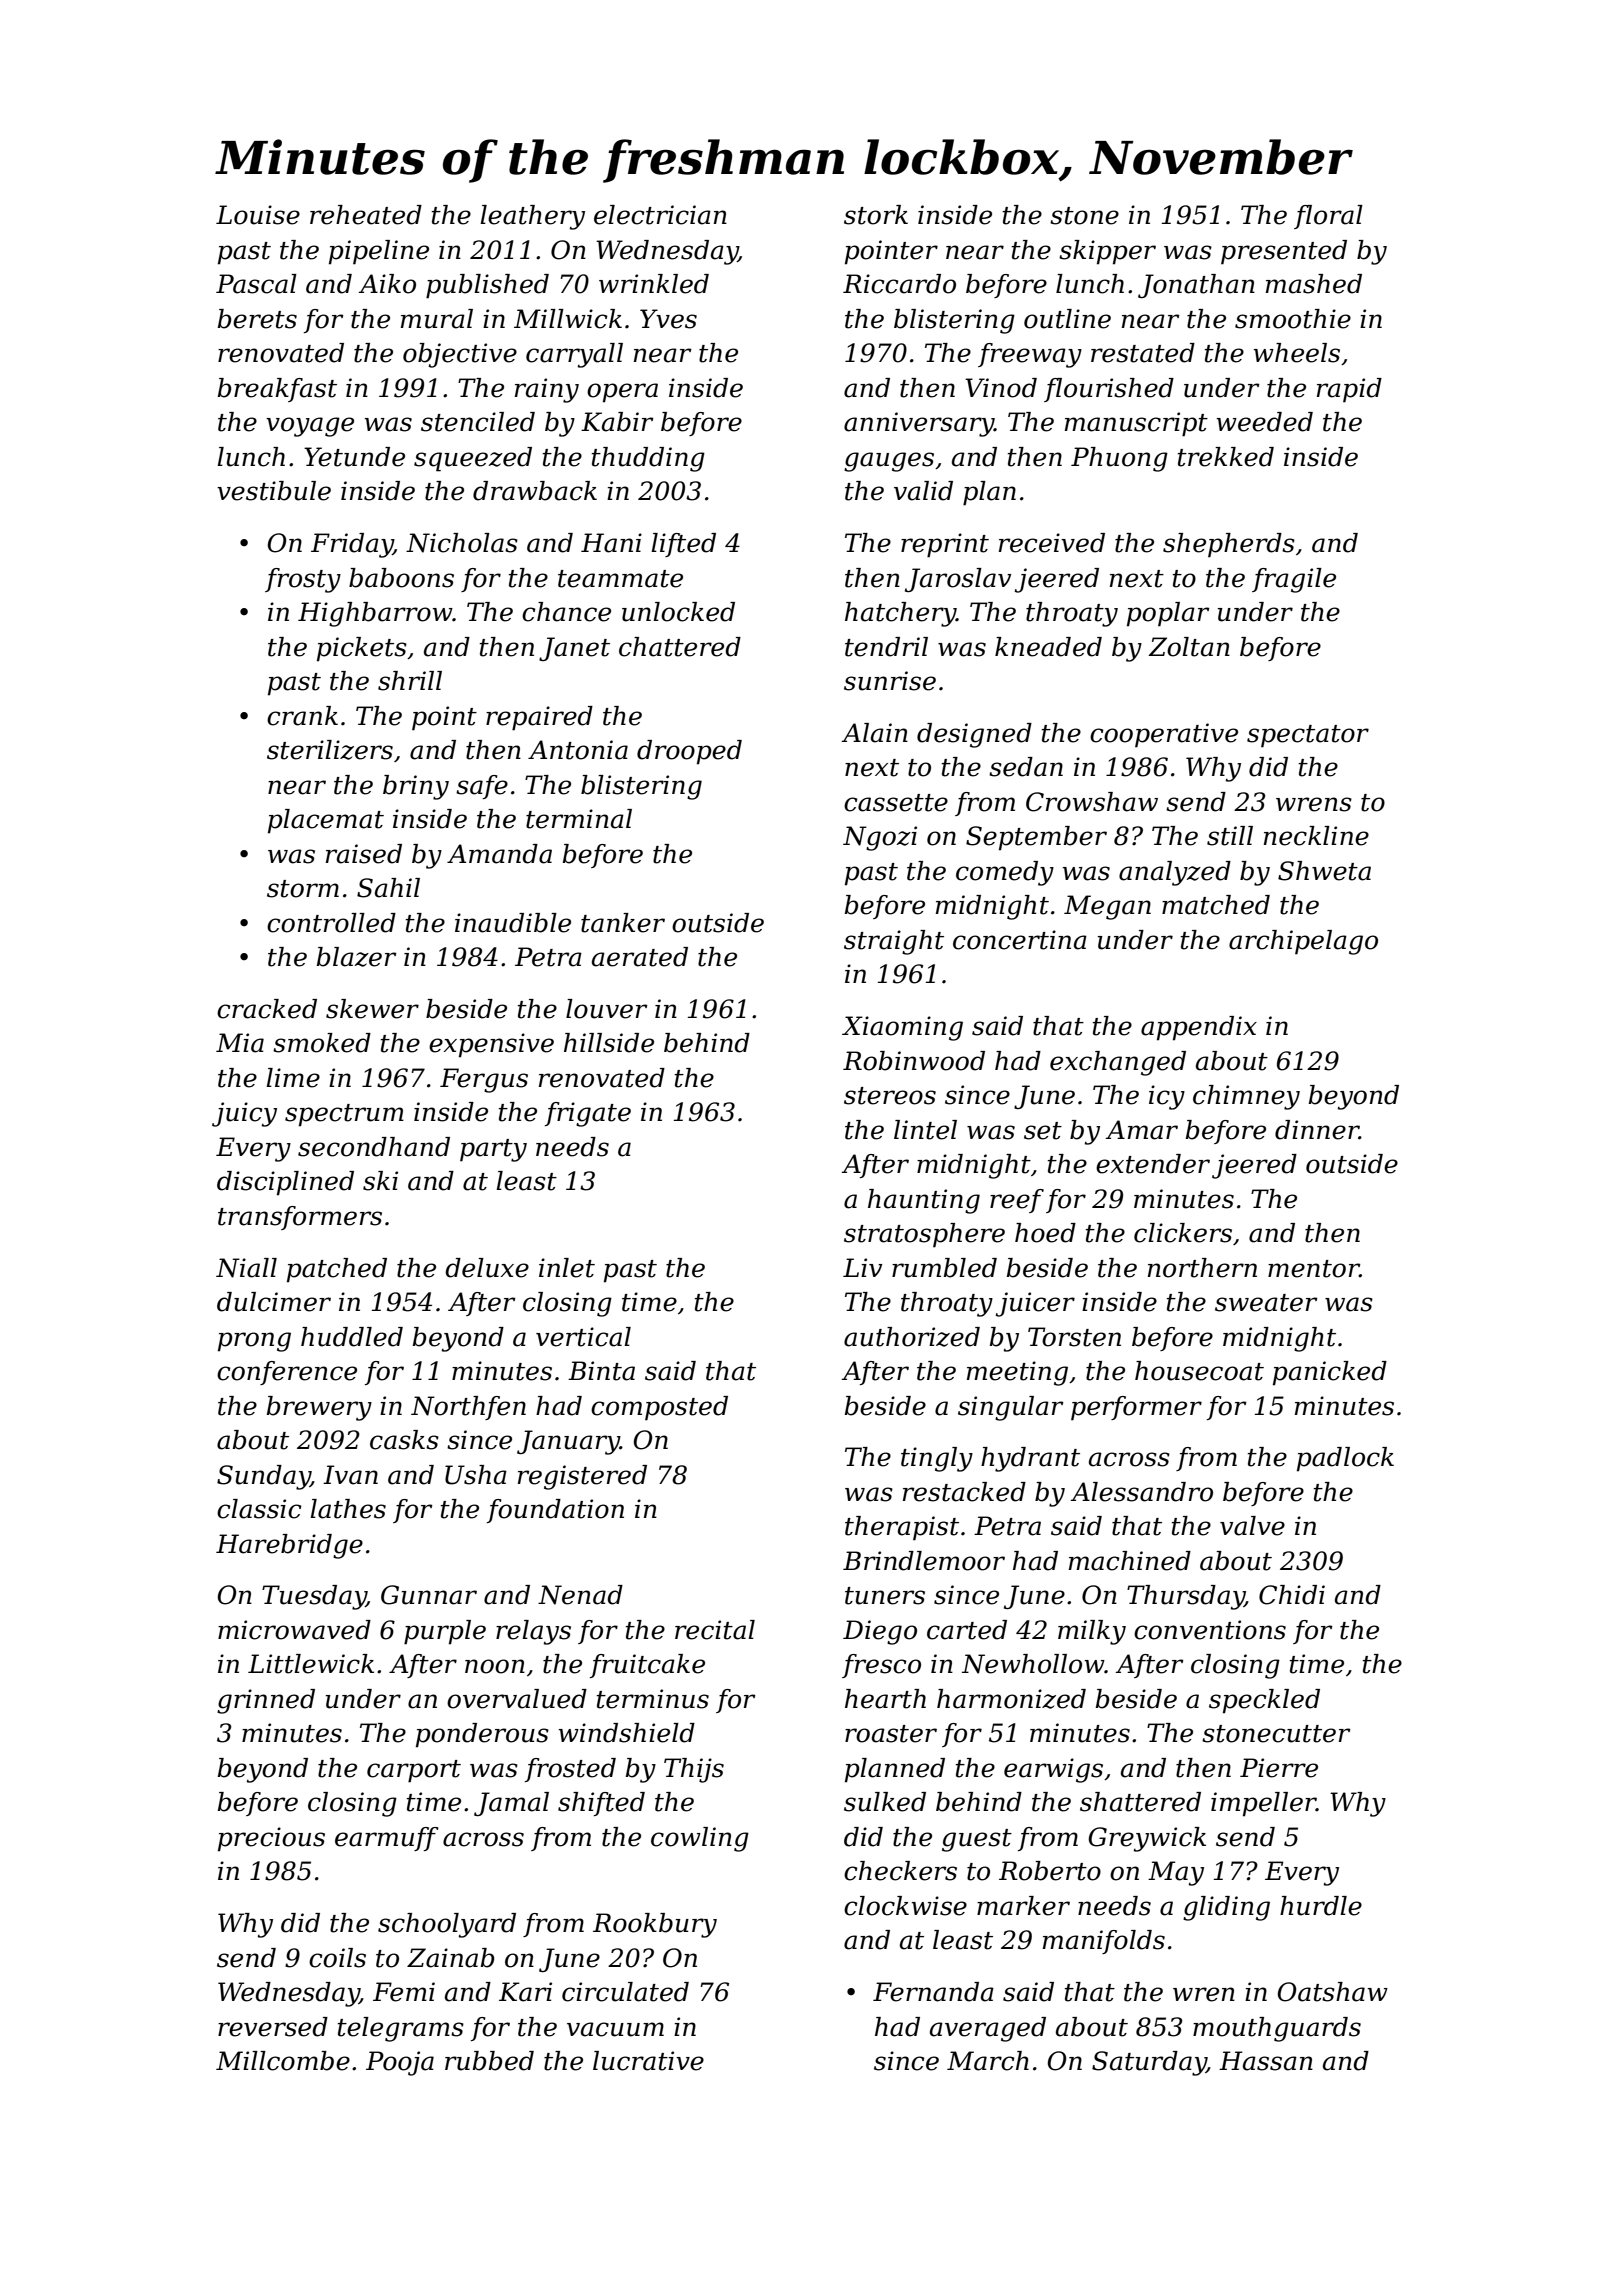  Describe the element at coordinates (876, 215) in the screenshot. I see `stork` at that location.
